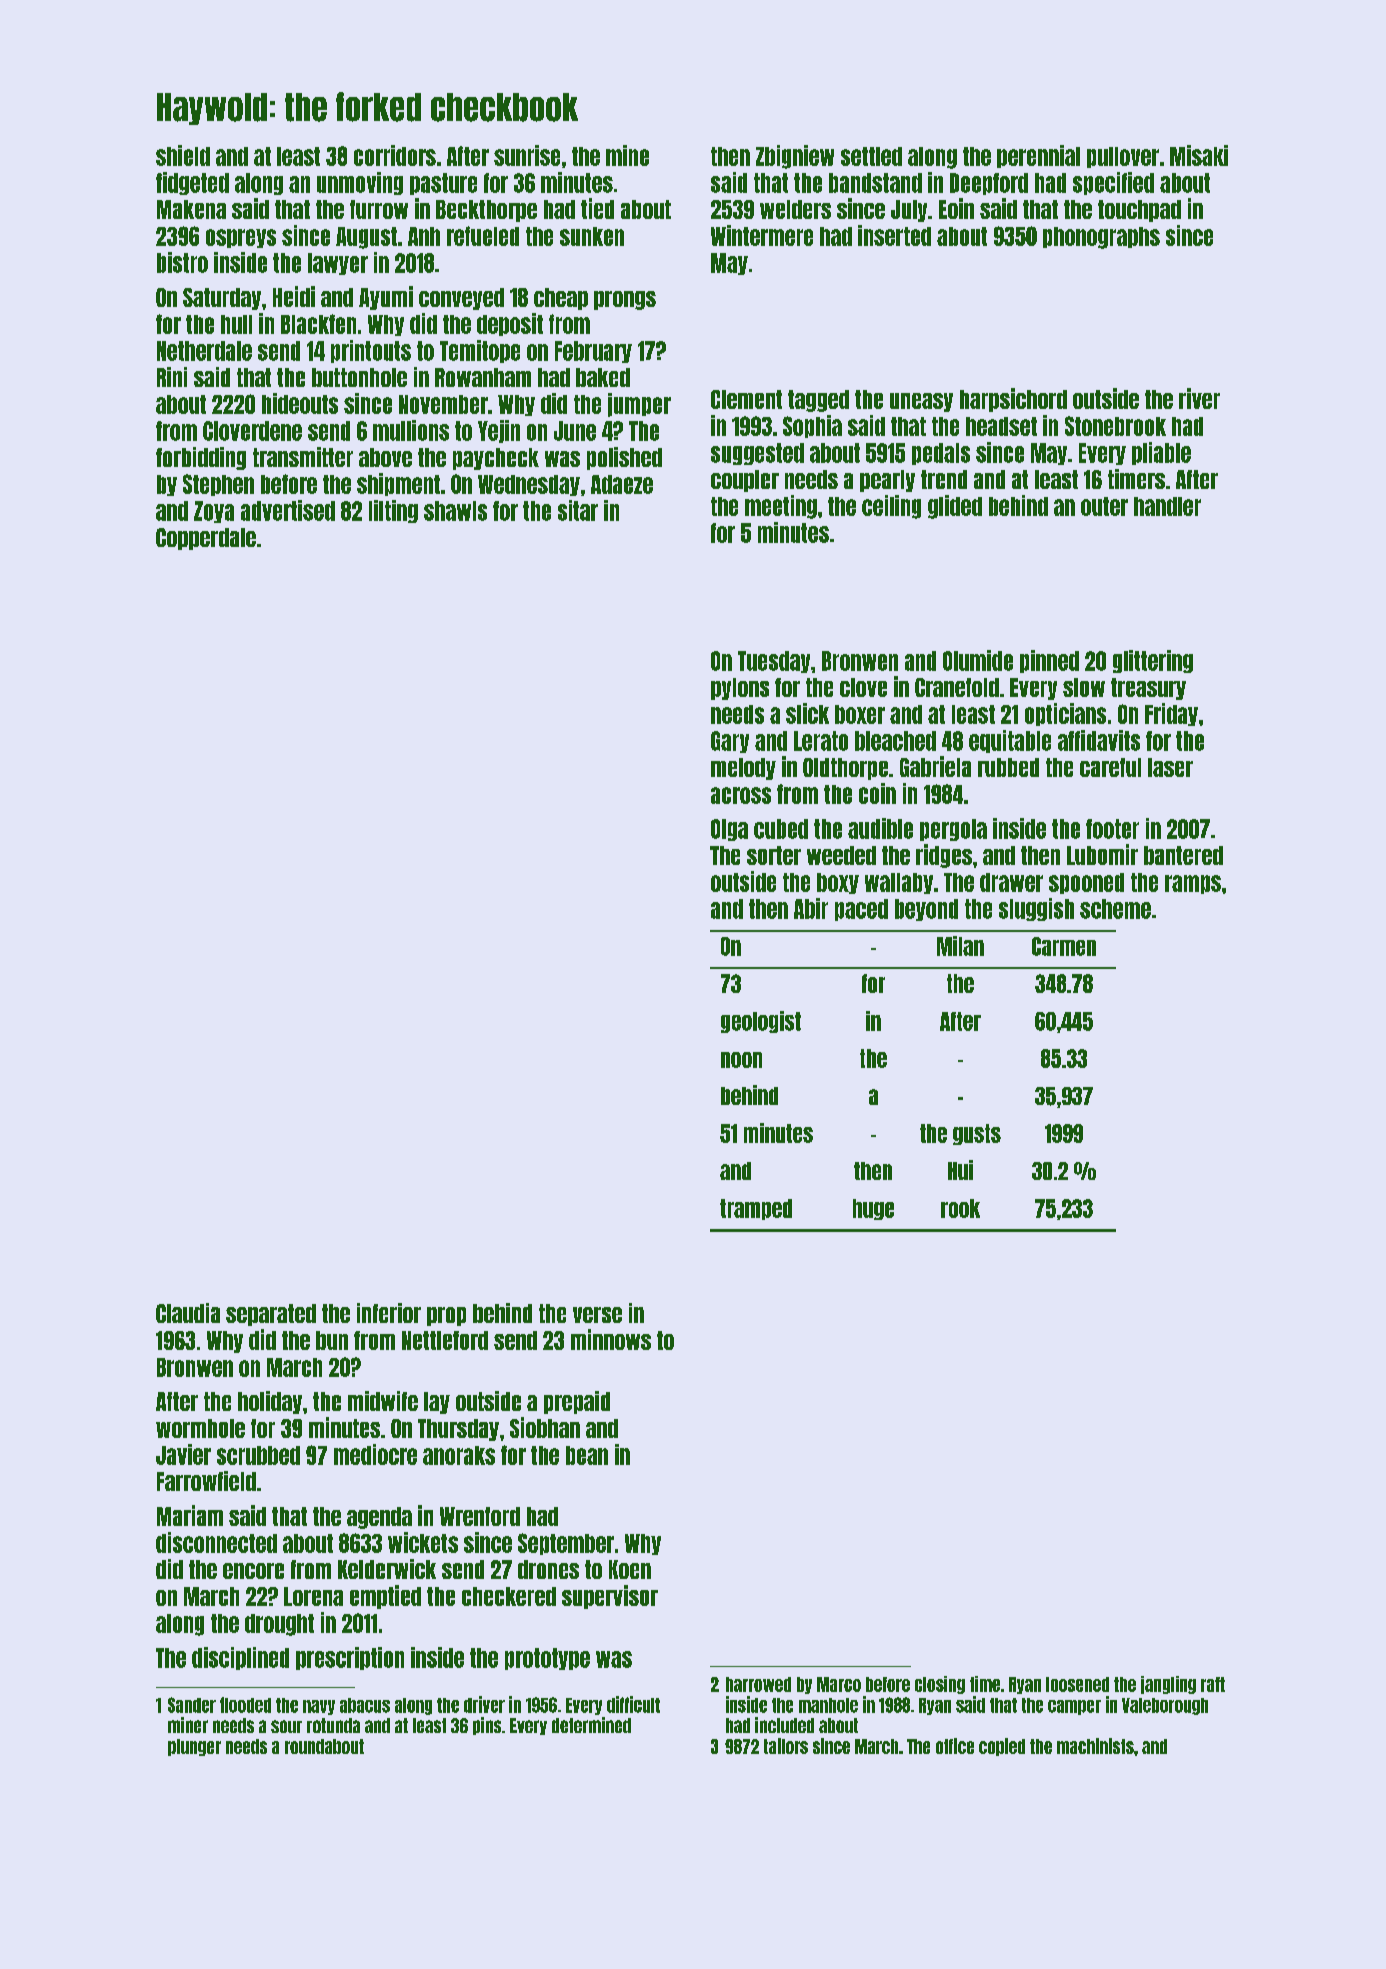 This screenshot has width=1386, height=1969. I want to click on Siobhan, so click(545, 1427).
